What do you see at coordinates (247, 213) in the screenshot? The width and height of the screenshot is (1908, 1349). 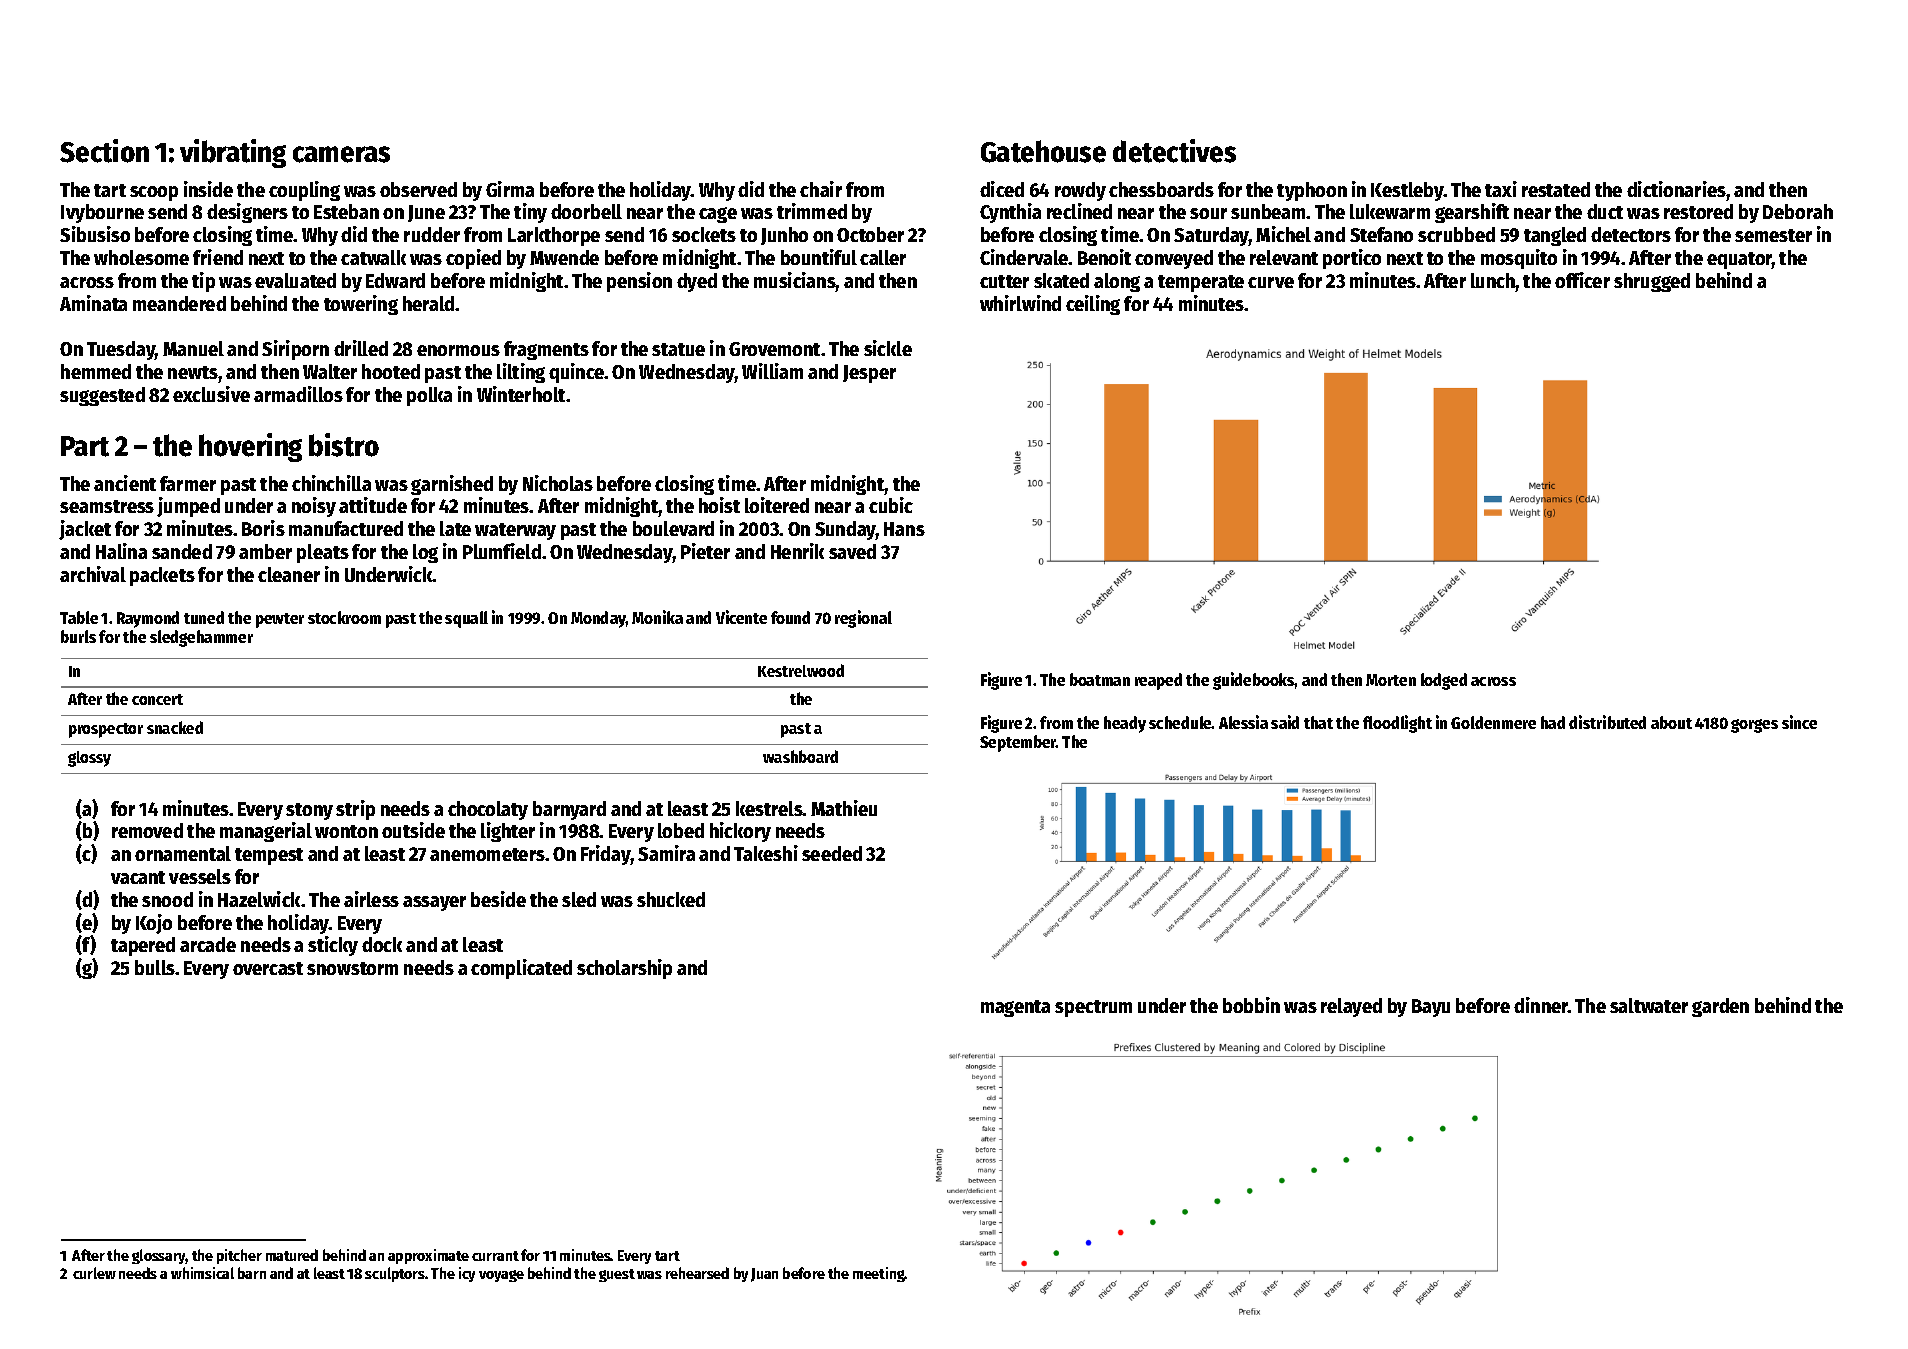 I see `designers` at bounding box center [247, 213].
